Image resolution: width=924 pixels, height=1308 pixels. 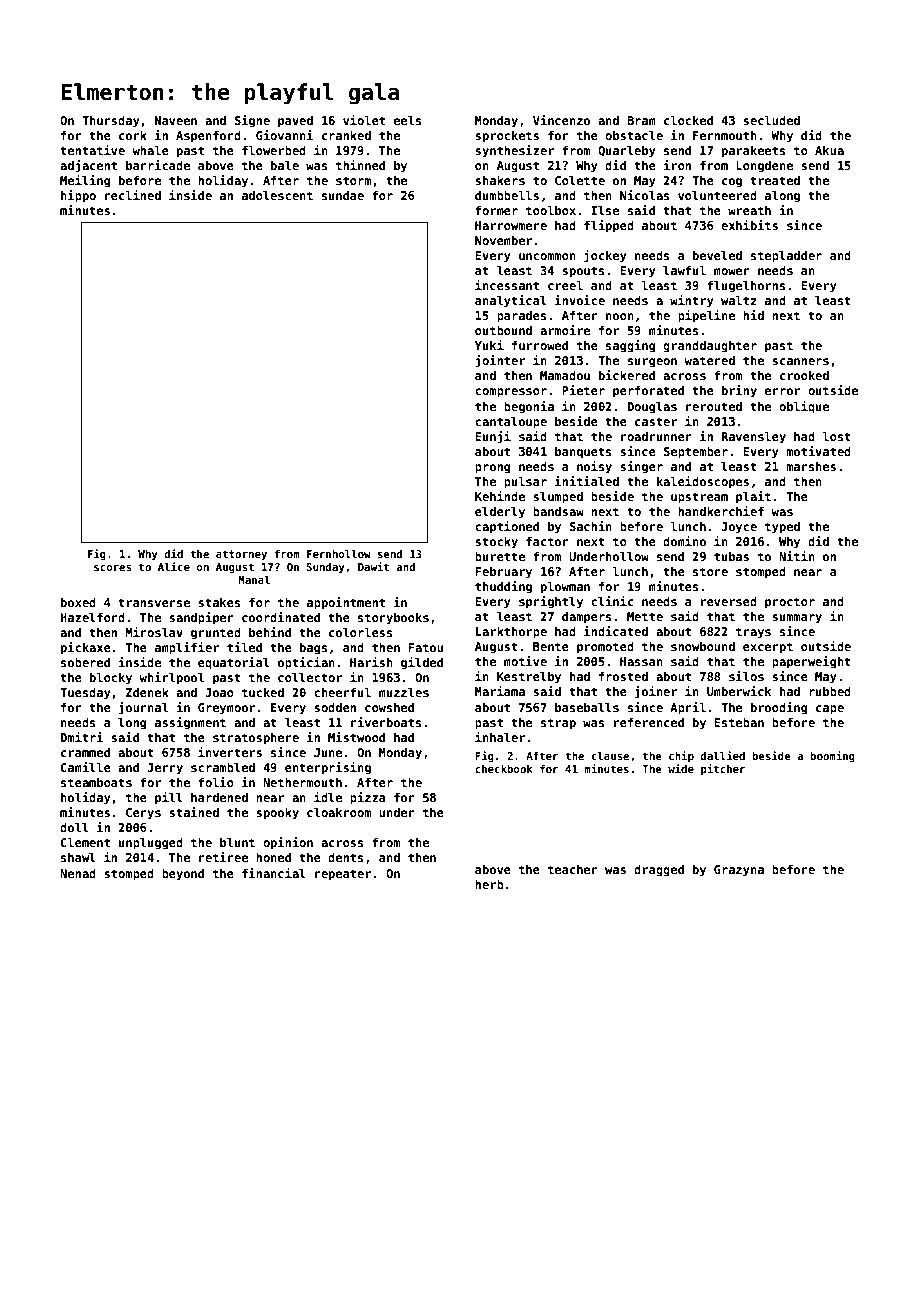 I want to click on plait, so click(x=753, y=497).
